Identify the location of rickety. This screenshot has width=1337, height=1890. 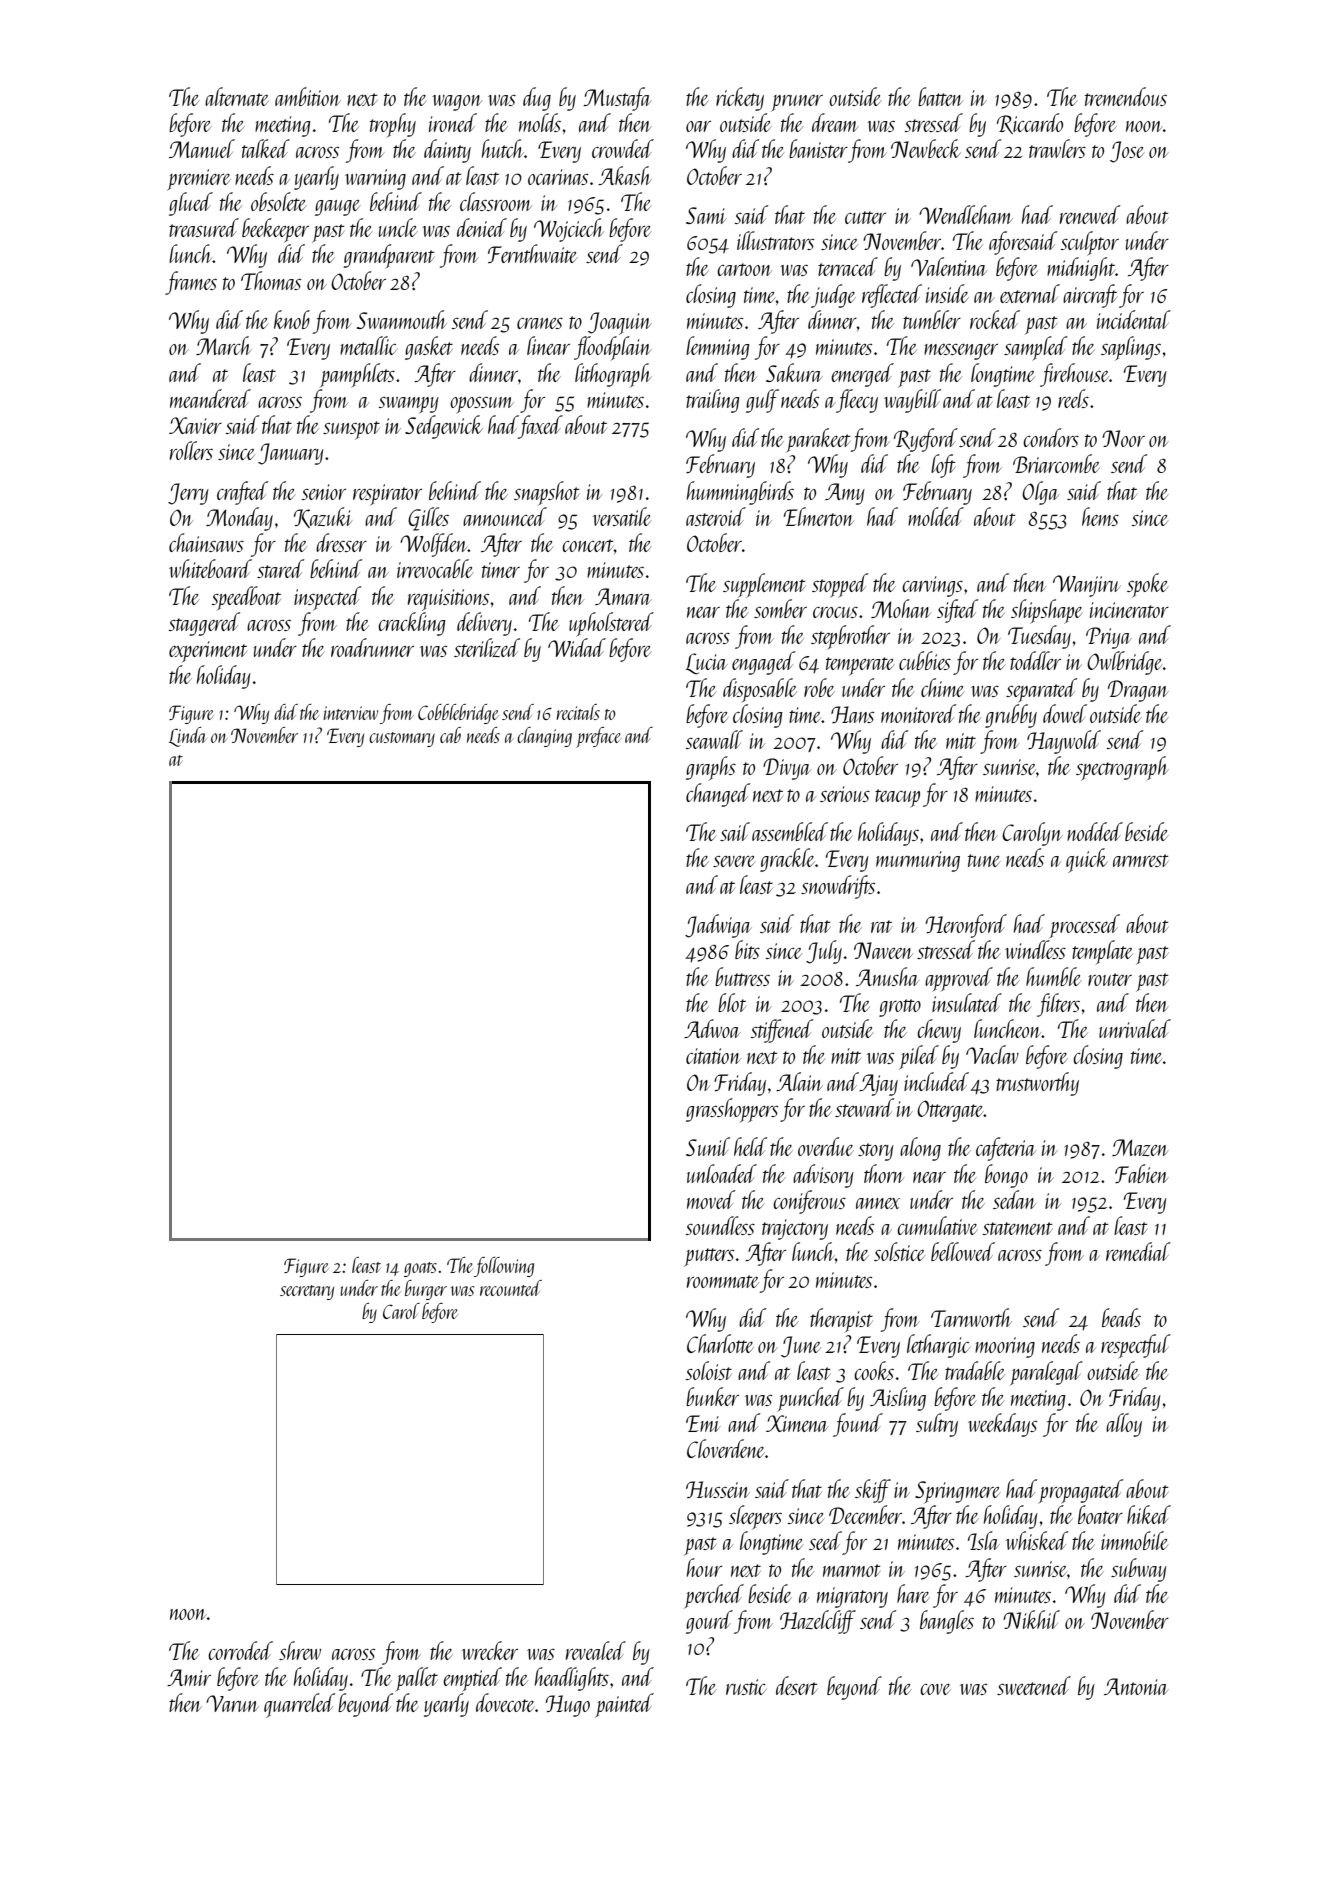
(740, 99).
